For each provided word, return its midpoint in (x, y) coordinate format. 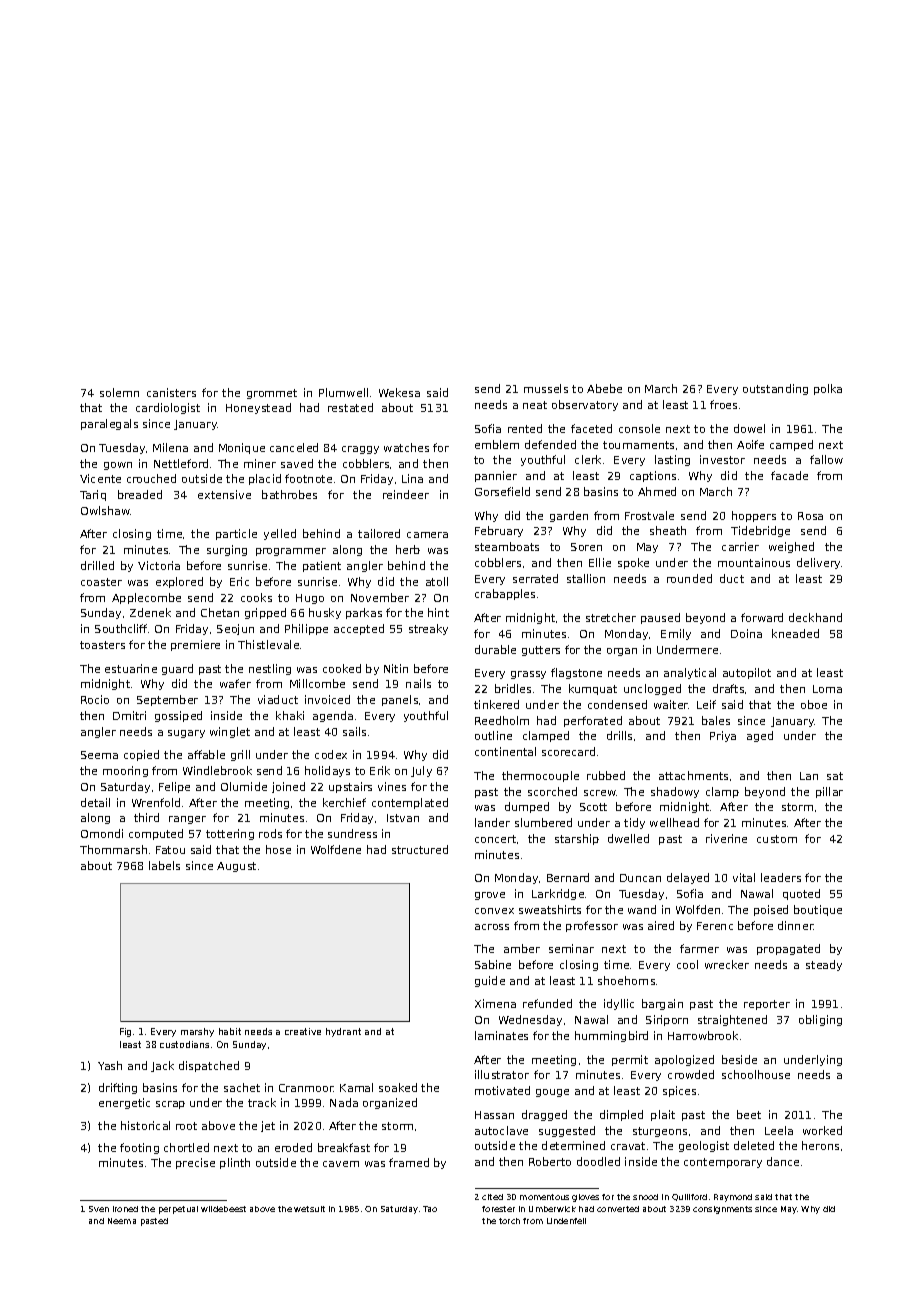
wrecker (727, 964)
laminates (501, 1035)
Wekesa (399, 392)
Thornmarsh (113, 849)
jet (268, 1126)
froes (723, 404)
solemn (119, 392)
